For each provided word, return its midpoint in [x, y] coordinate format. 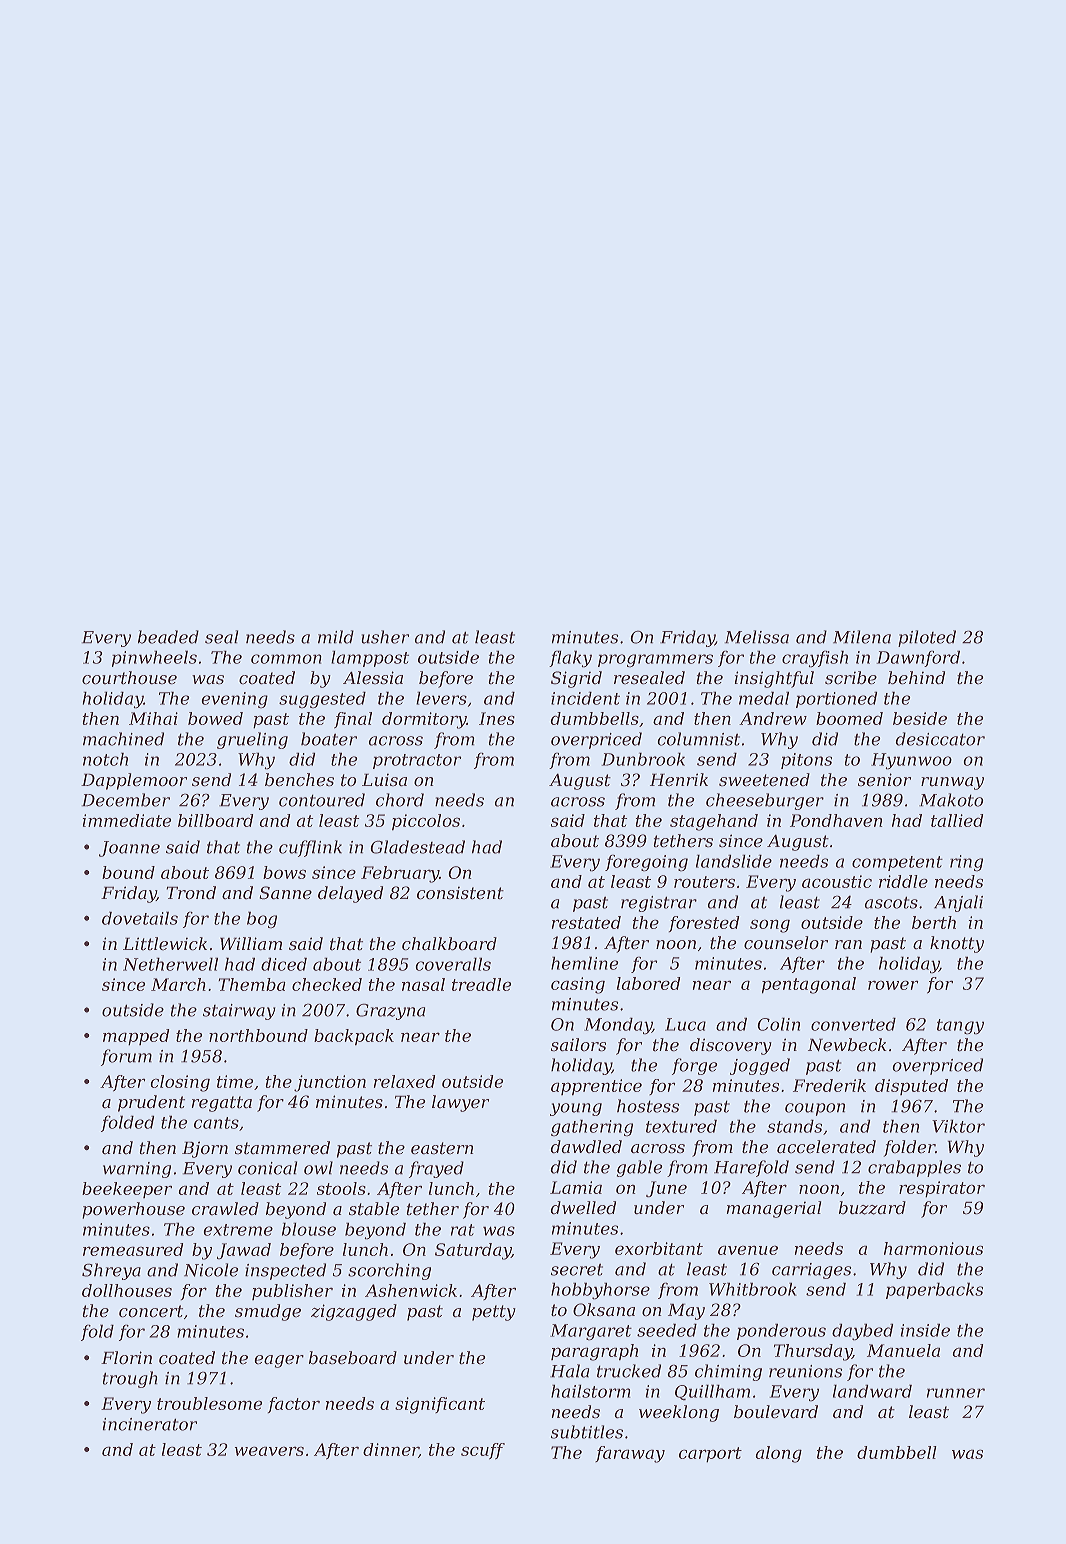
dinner [391, 1450]
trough [130, 1379]
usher [385, 637]
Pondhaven [836, 820]
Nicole [211, 1270]
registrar [659, 904]
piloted [927, 638]
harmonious [933, 1248]
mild [336, 637]
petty [494, 1313]
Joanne [129, 849]
